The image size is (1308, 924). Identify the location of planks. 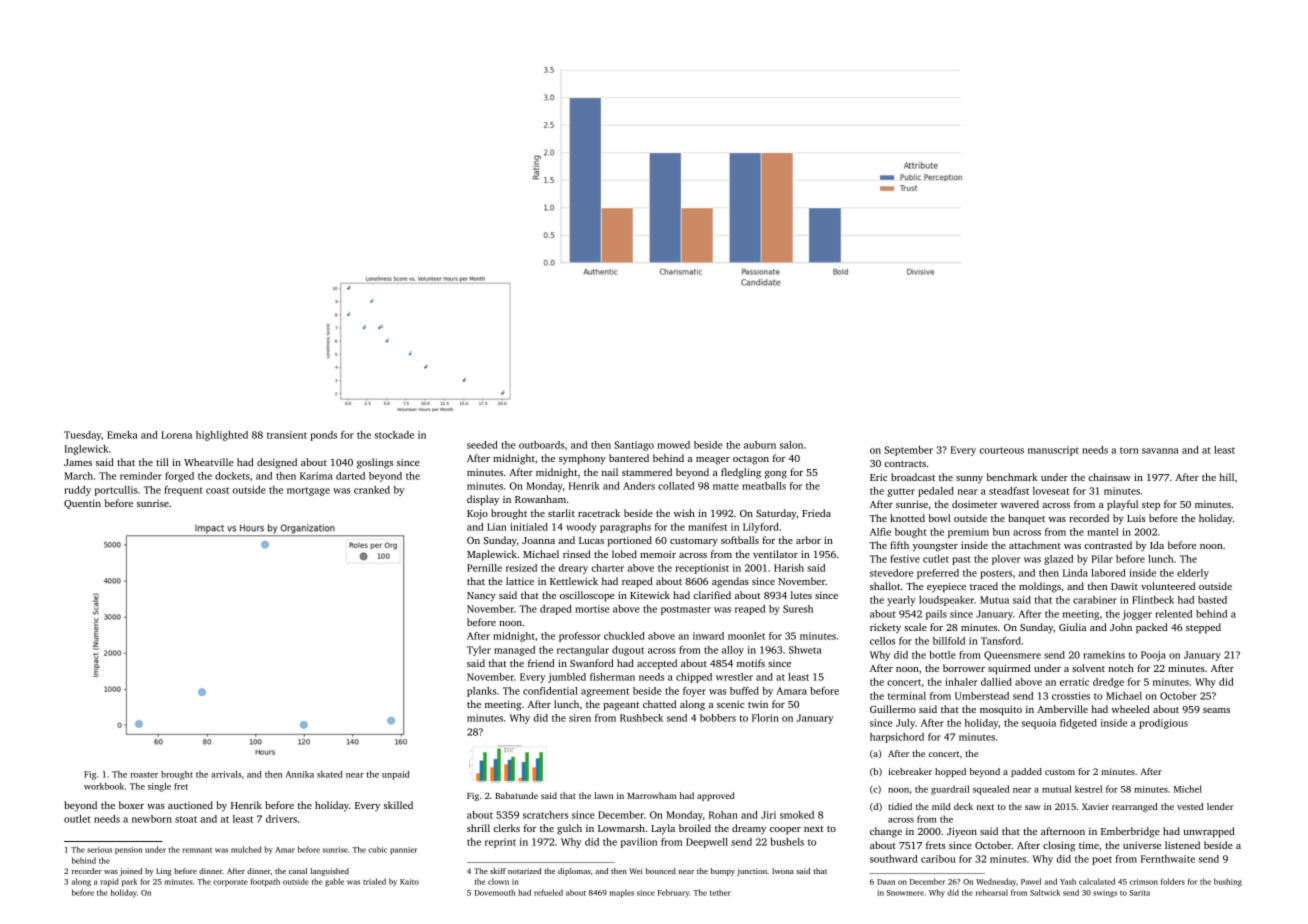
(481, 692).
